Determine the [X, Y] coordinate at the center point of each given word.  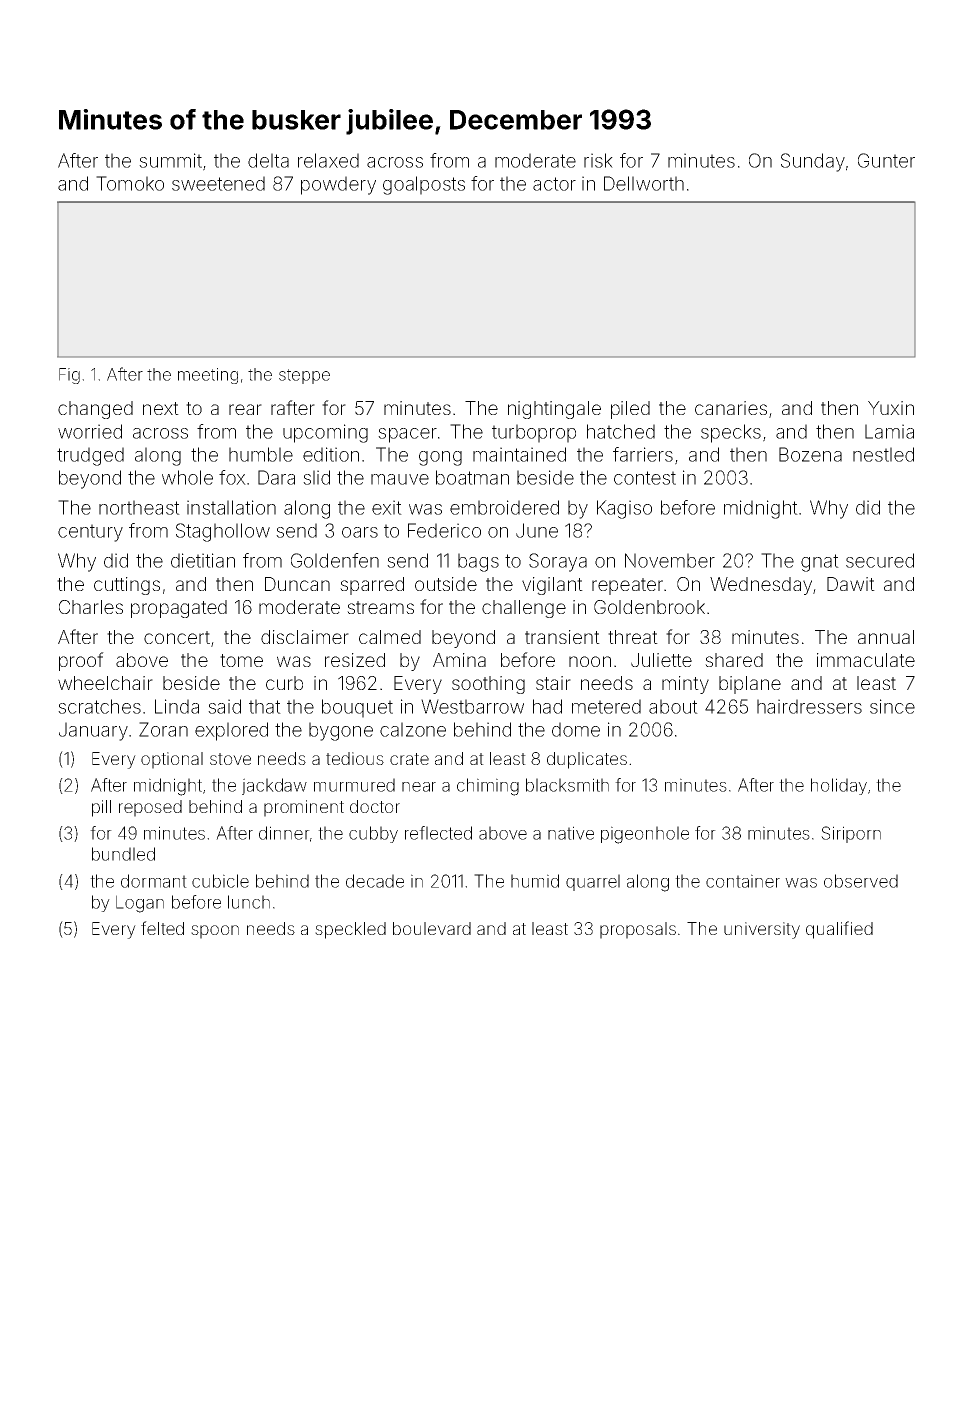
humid [535, 881]
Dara [276, 477]
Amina [459, 660]
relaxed [328, 160]
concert [177, 637]
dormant [154, 881]
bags [478, 562]
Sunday [813, 162]
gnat [820, 563]
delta [268, 160]
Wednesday [761, 586]
